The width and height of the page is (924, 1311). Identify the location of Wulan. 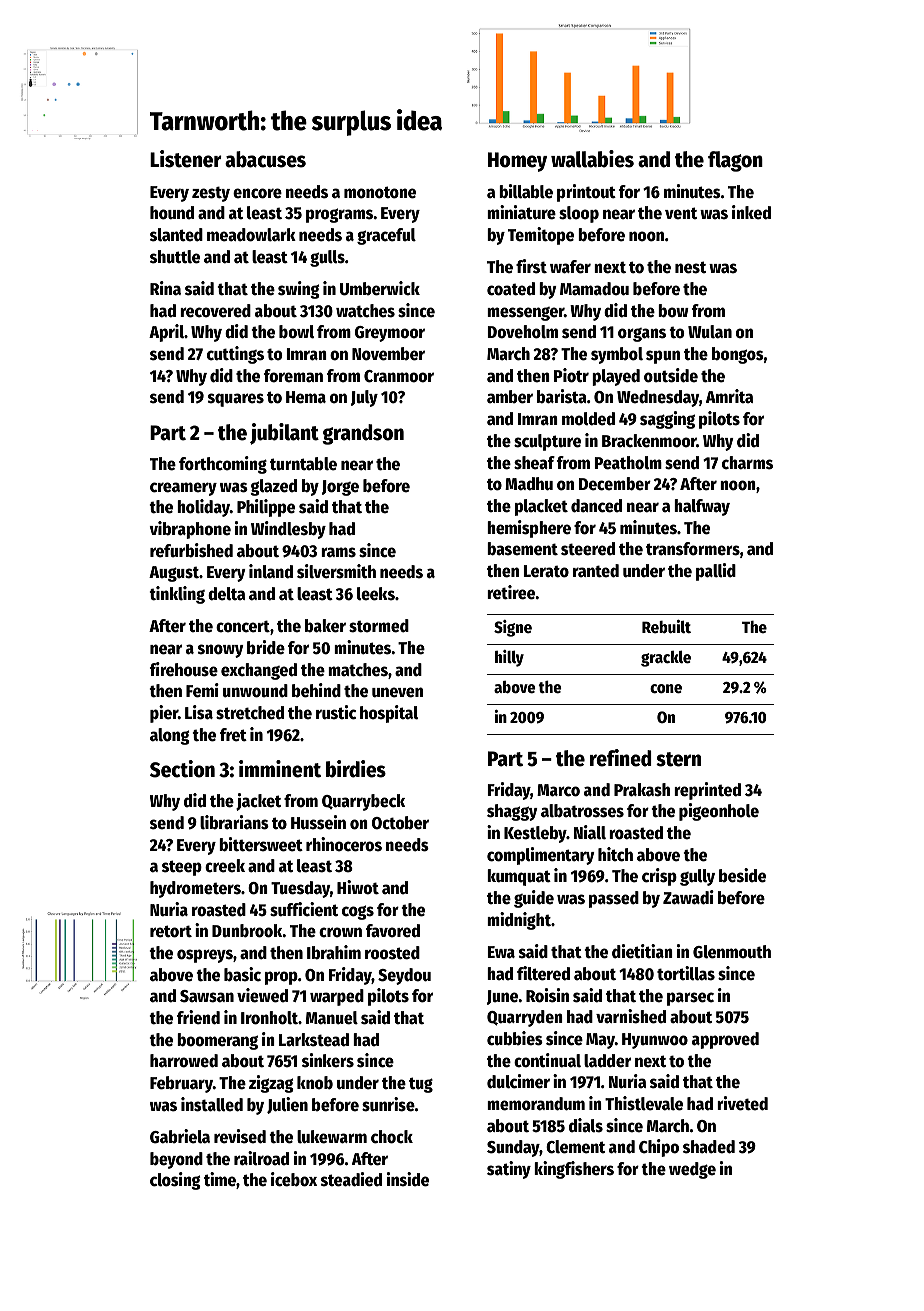
(710, 332).
